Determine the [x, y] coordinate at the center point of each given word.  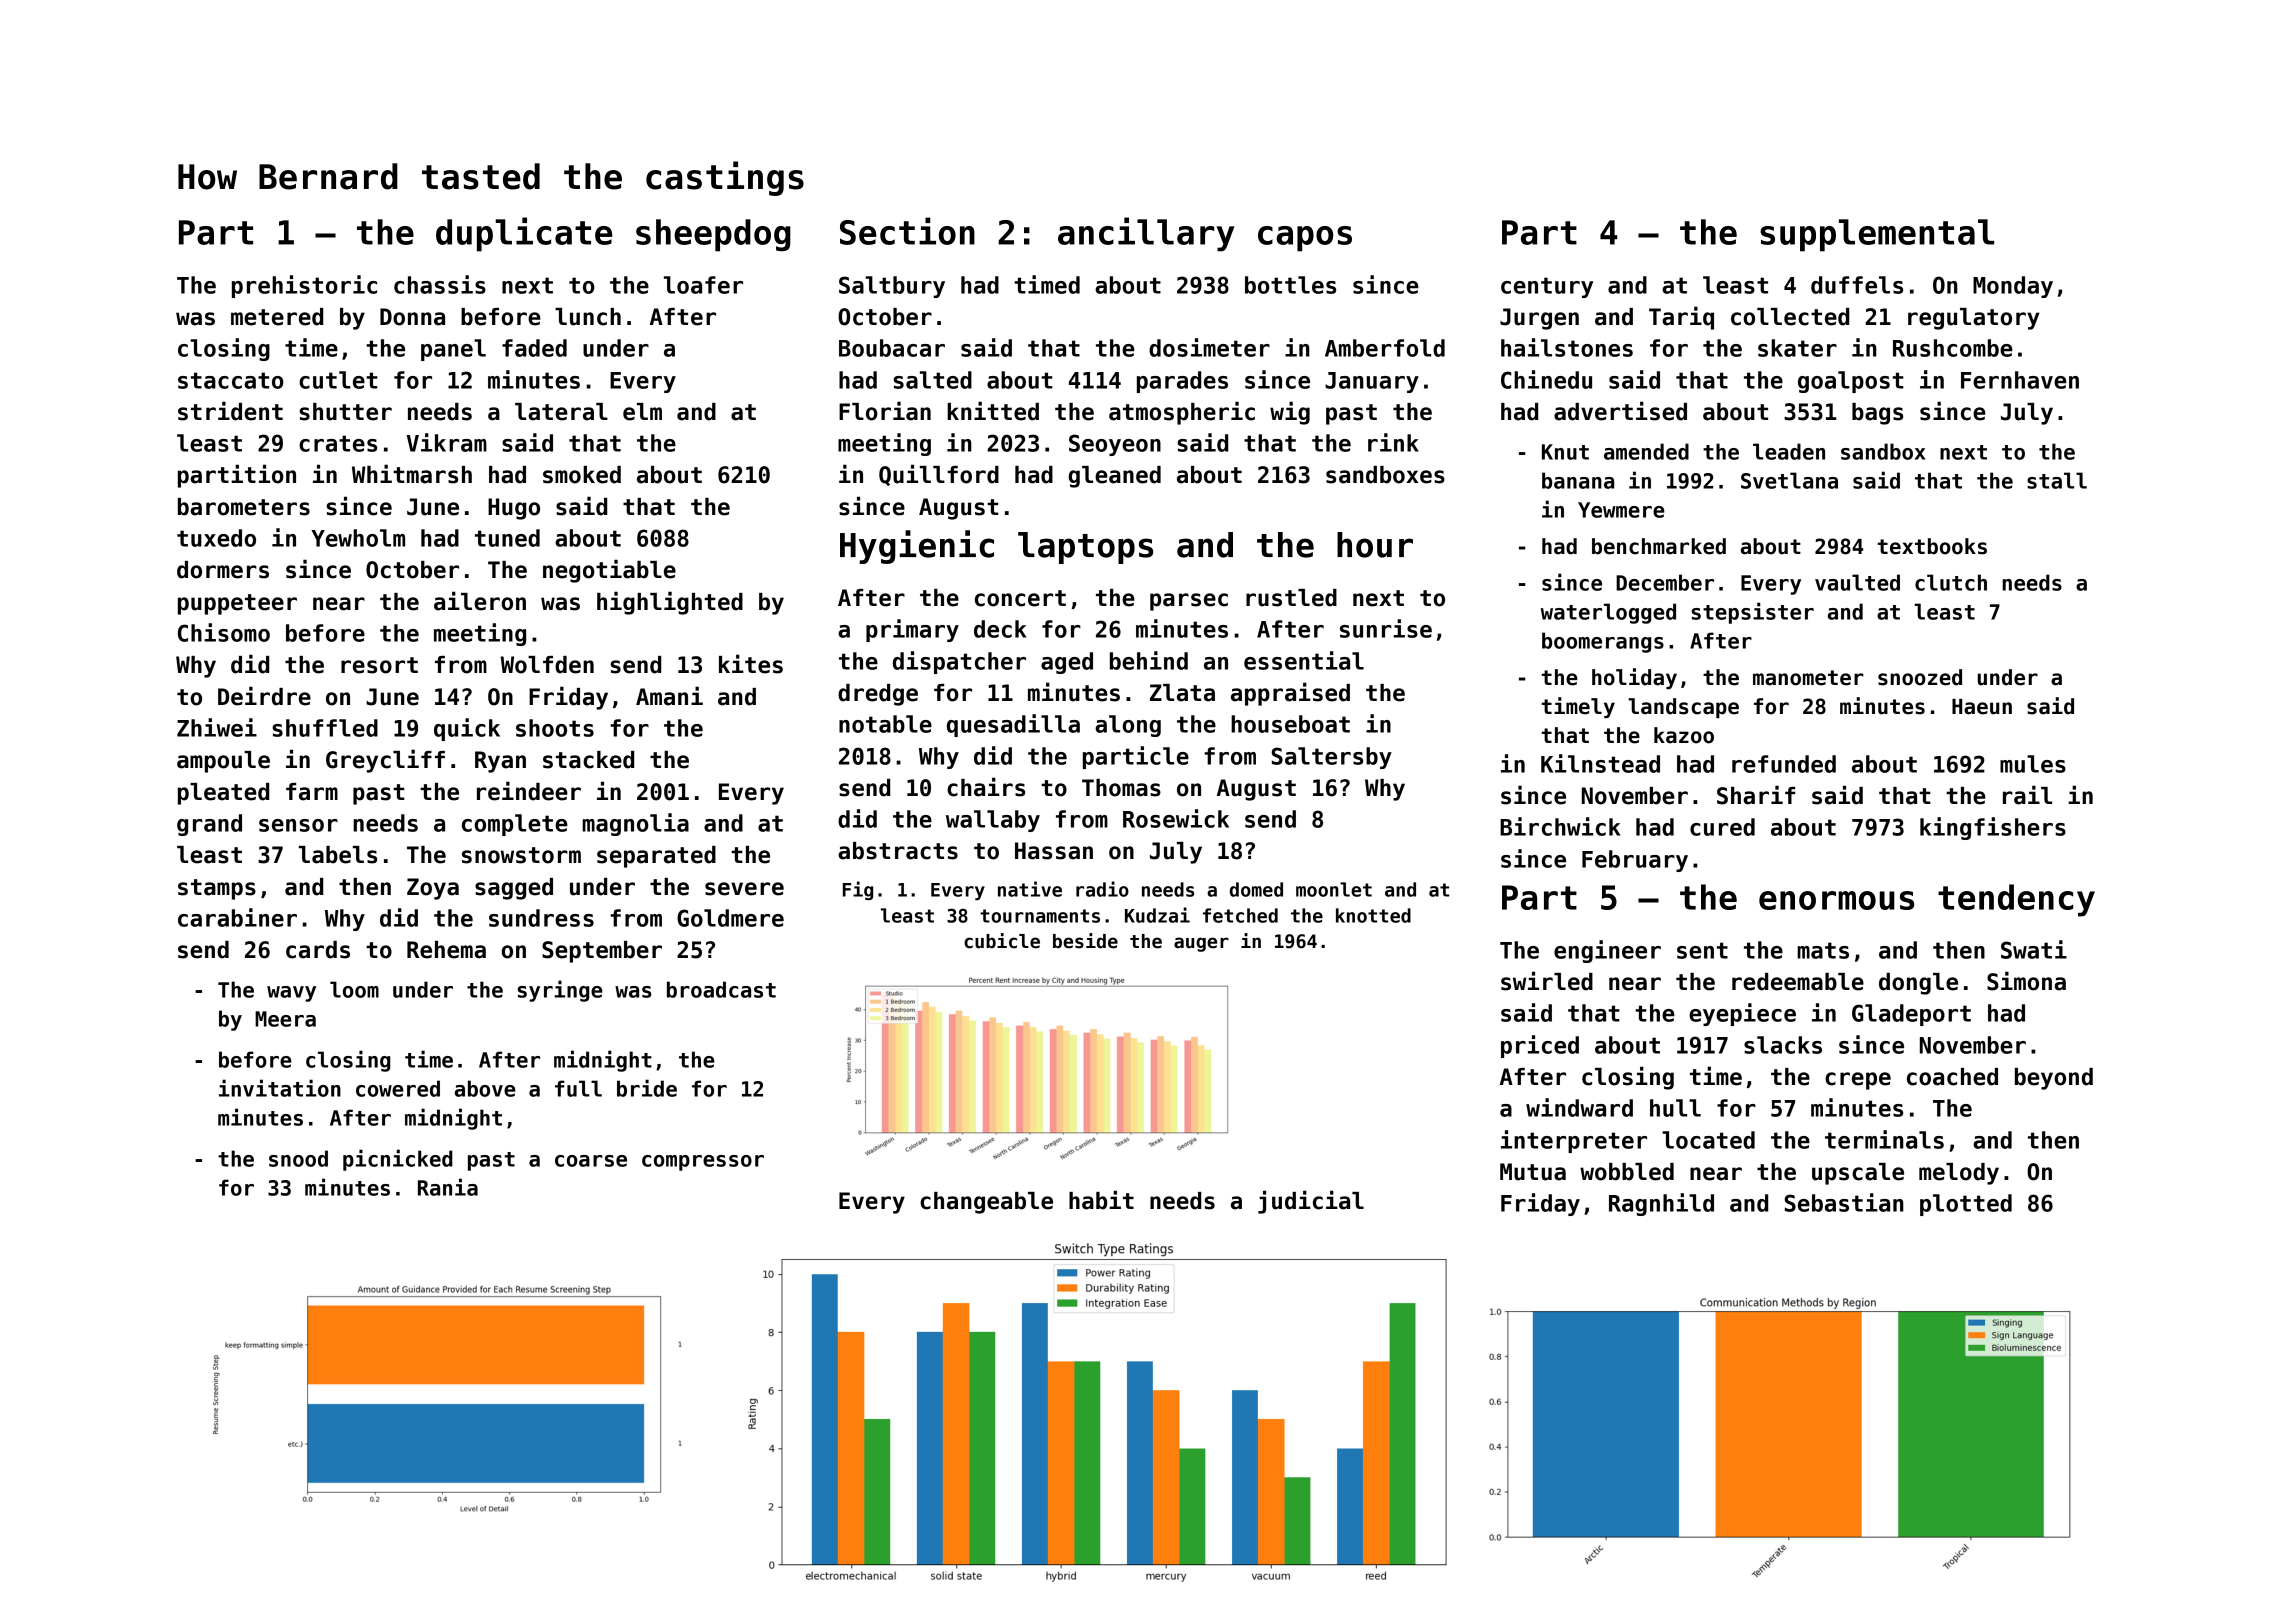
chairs [986, 787]
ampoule [223, 762]
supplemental [1877, 235]
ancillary [1146, 234]
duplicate [524, 234]
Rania [448, 1187]
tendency [2016, 900]
